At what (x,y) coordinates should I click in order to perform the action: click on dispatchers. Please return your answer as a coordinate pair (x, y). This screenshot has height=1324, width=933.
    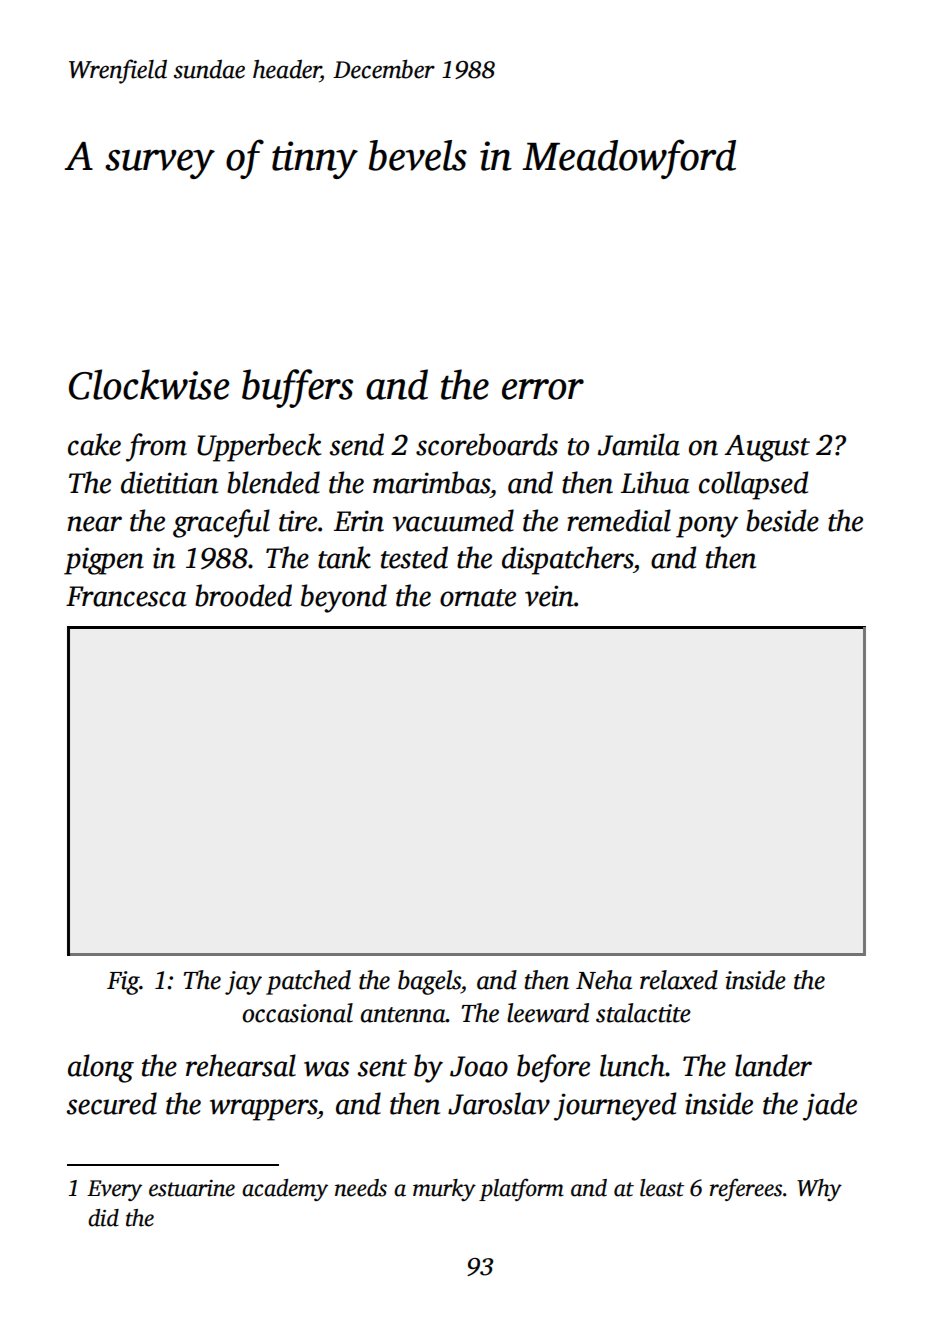
    Looking at the image, I should click on (567, 560).
